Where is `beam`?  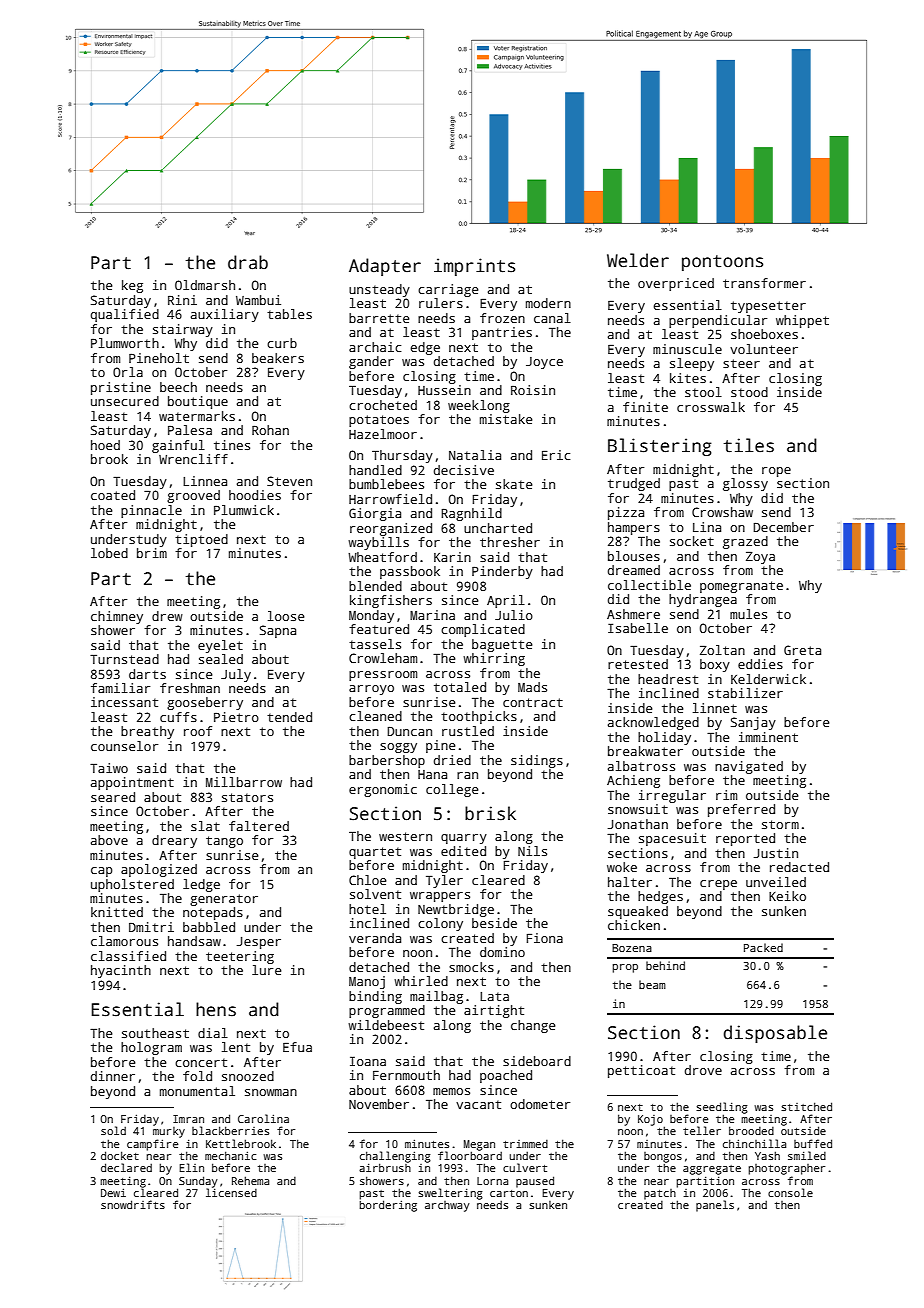
beam is located at coordinates (652, 984).
